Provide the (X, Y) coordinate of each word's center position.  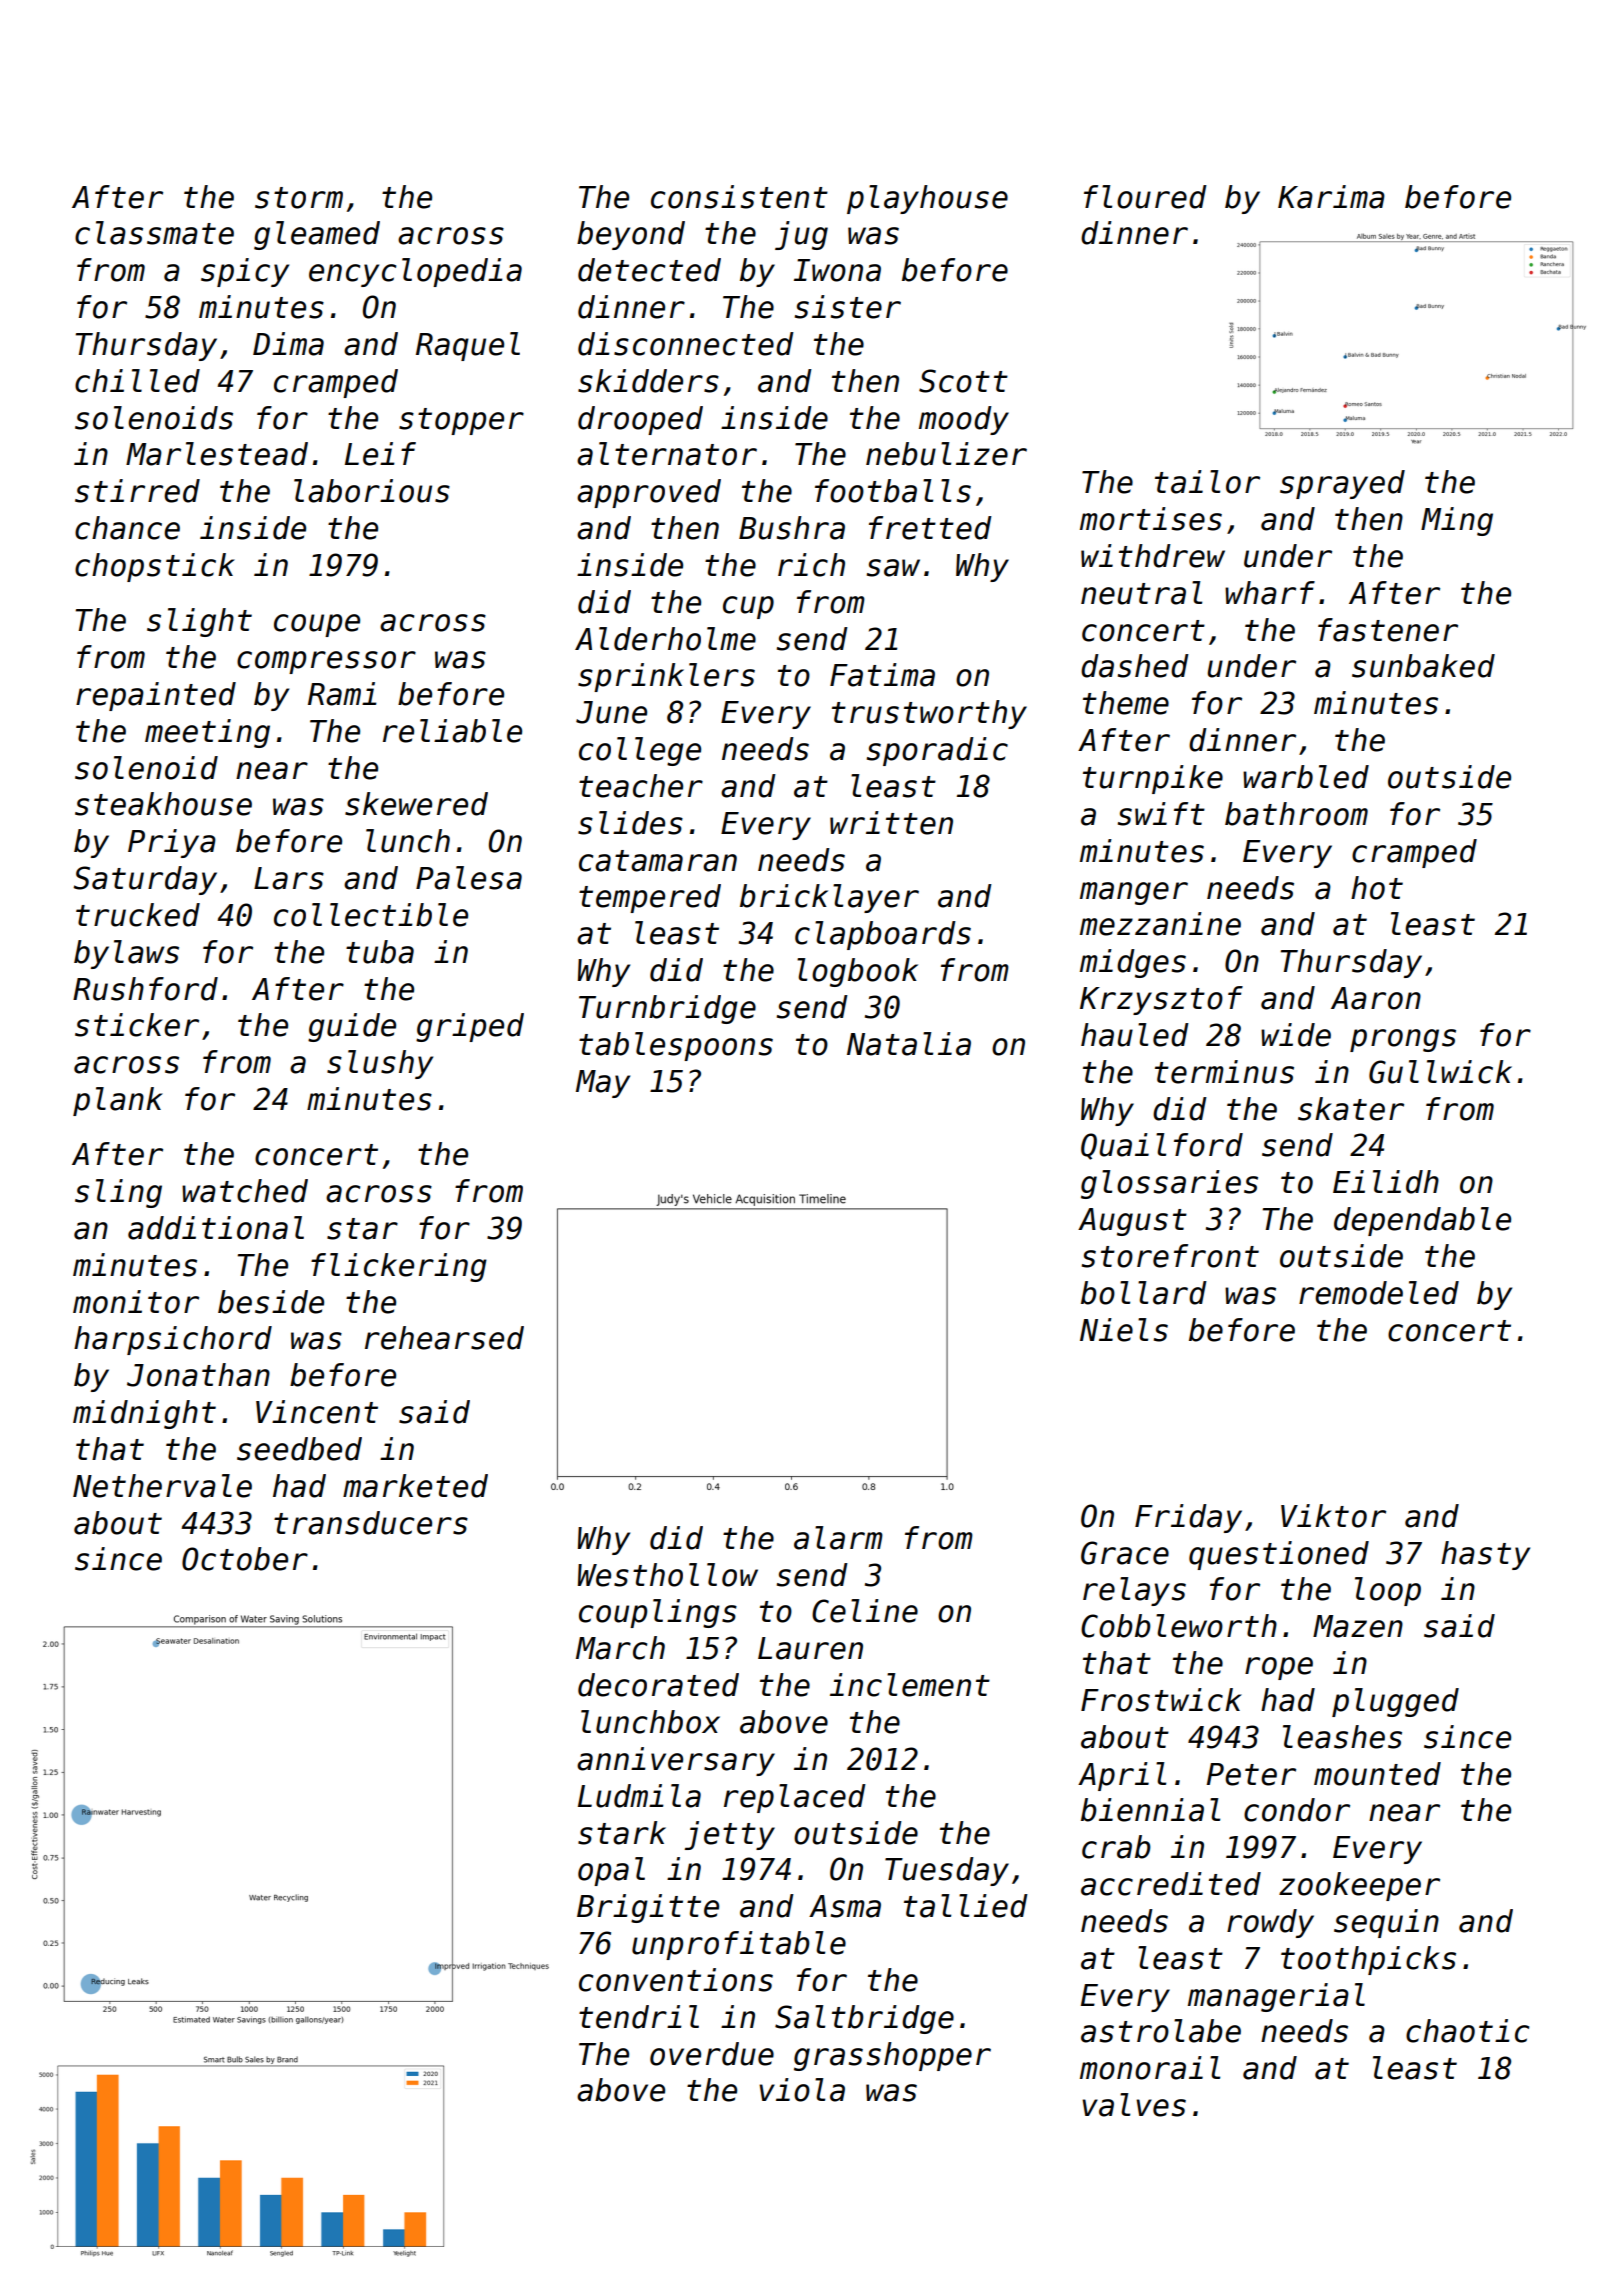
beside (271, 1302)
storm (299, 198)
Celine (865, 1611)
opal (611, 1871)
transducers (371, 1523)
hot (1377, 888)
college (640, 751)
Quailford (1162, 1146)
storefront (1170, 1256)
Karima (1331, 197)
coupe (317, 625)
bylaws (126, 954)
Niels (1124, 1330)
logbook (857, 972)
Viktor (1333, 1516)
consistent (739, 197)
